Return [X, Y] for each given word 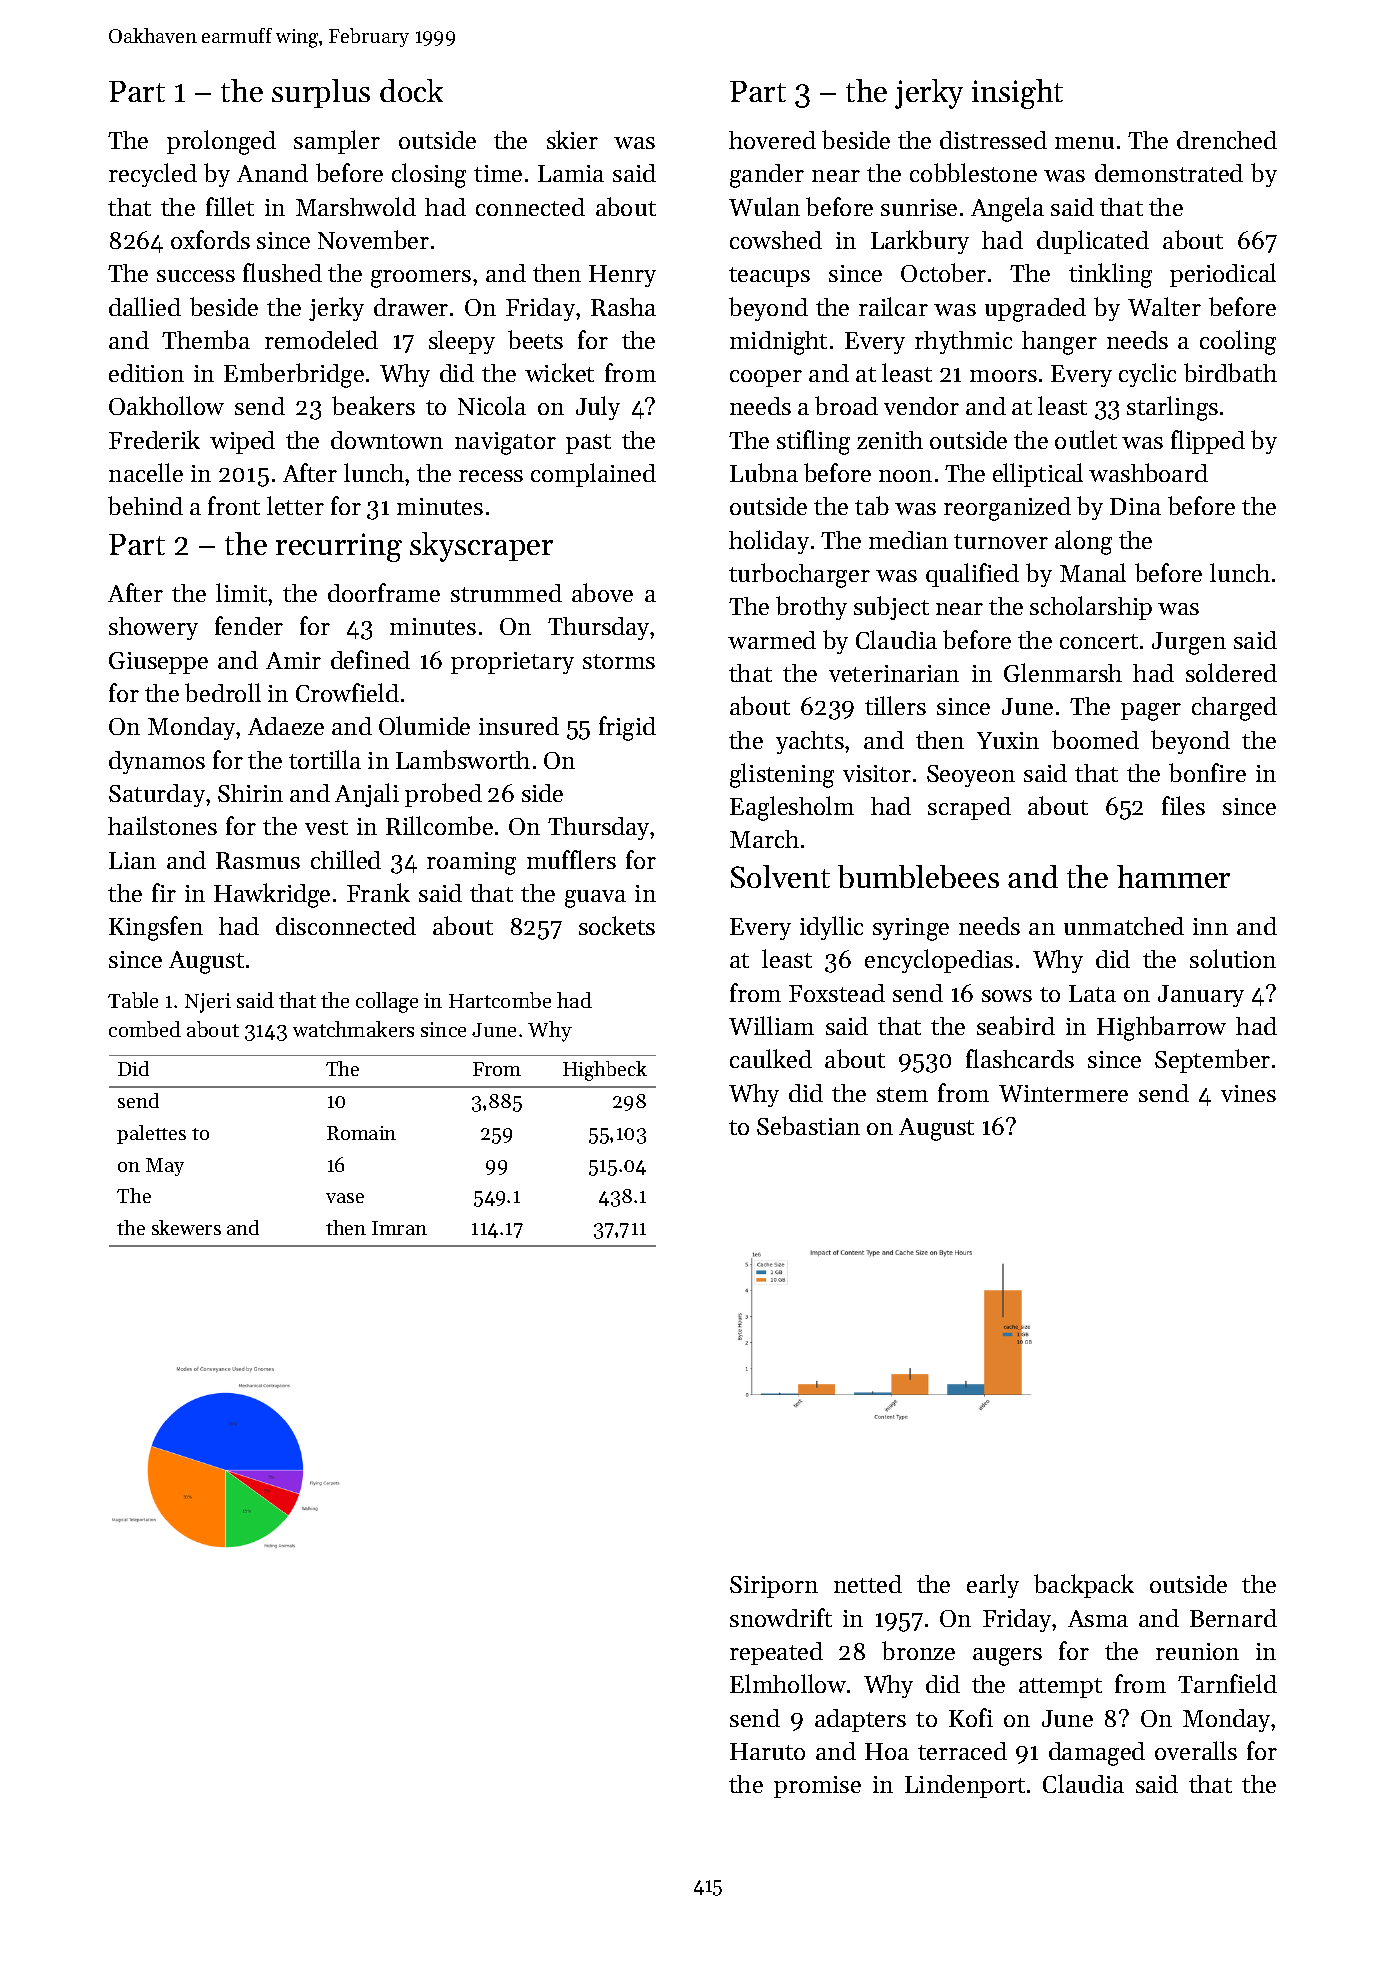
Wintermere [1063, 1093]
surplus [321, 93]
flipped [1208, 442]
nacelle [146, 472]
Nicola [492, 405]
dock [411, 90]
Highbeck [605, 1071]
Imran [399, 1228]
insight [1017, 94]
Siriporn [774, 1587]
